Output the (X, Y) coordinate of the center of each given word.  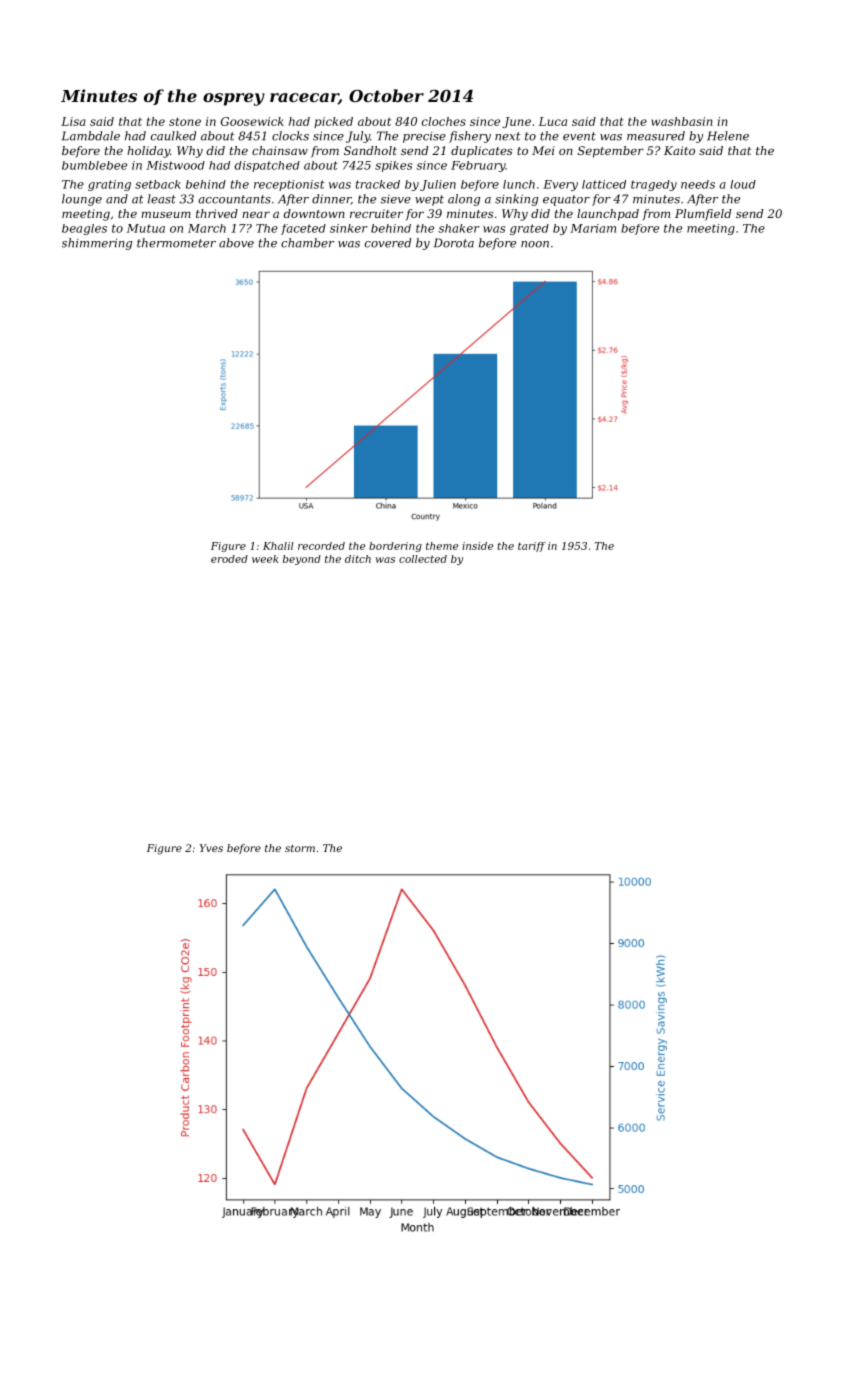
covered (388, 243)
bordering (395, 547)
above (236, 243)
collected (423, 559)
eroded (229, 559)
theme (442, 546)
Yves (211, 848)
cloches (444, 121)
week (265, 559)
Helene (728, 136)
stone (185, 121)
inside (477, 546)
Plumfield (703, 215)
